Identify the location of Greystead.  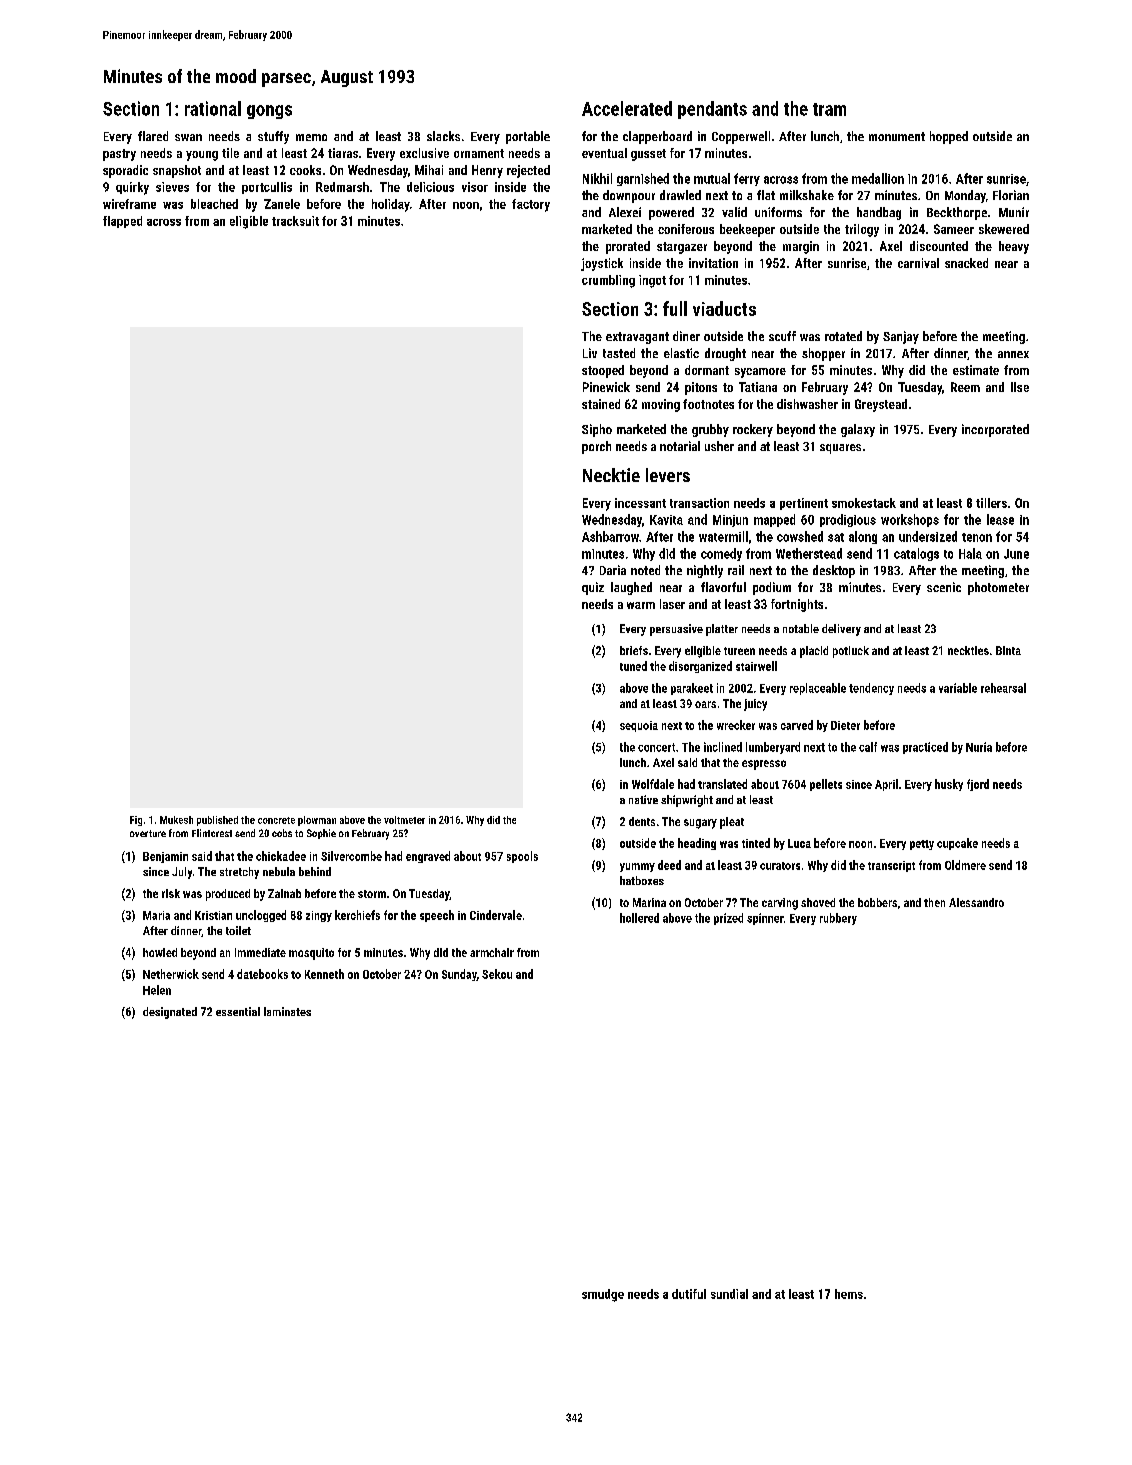
(881, 405).
